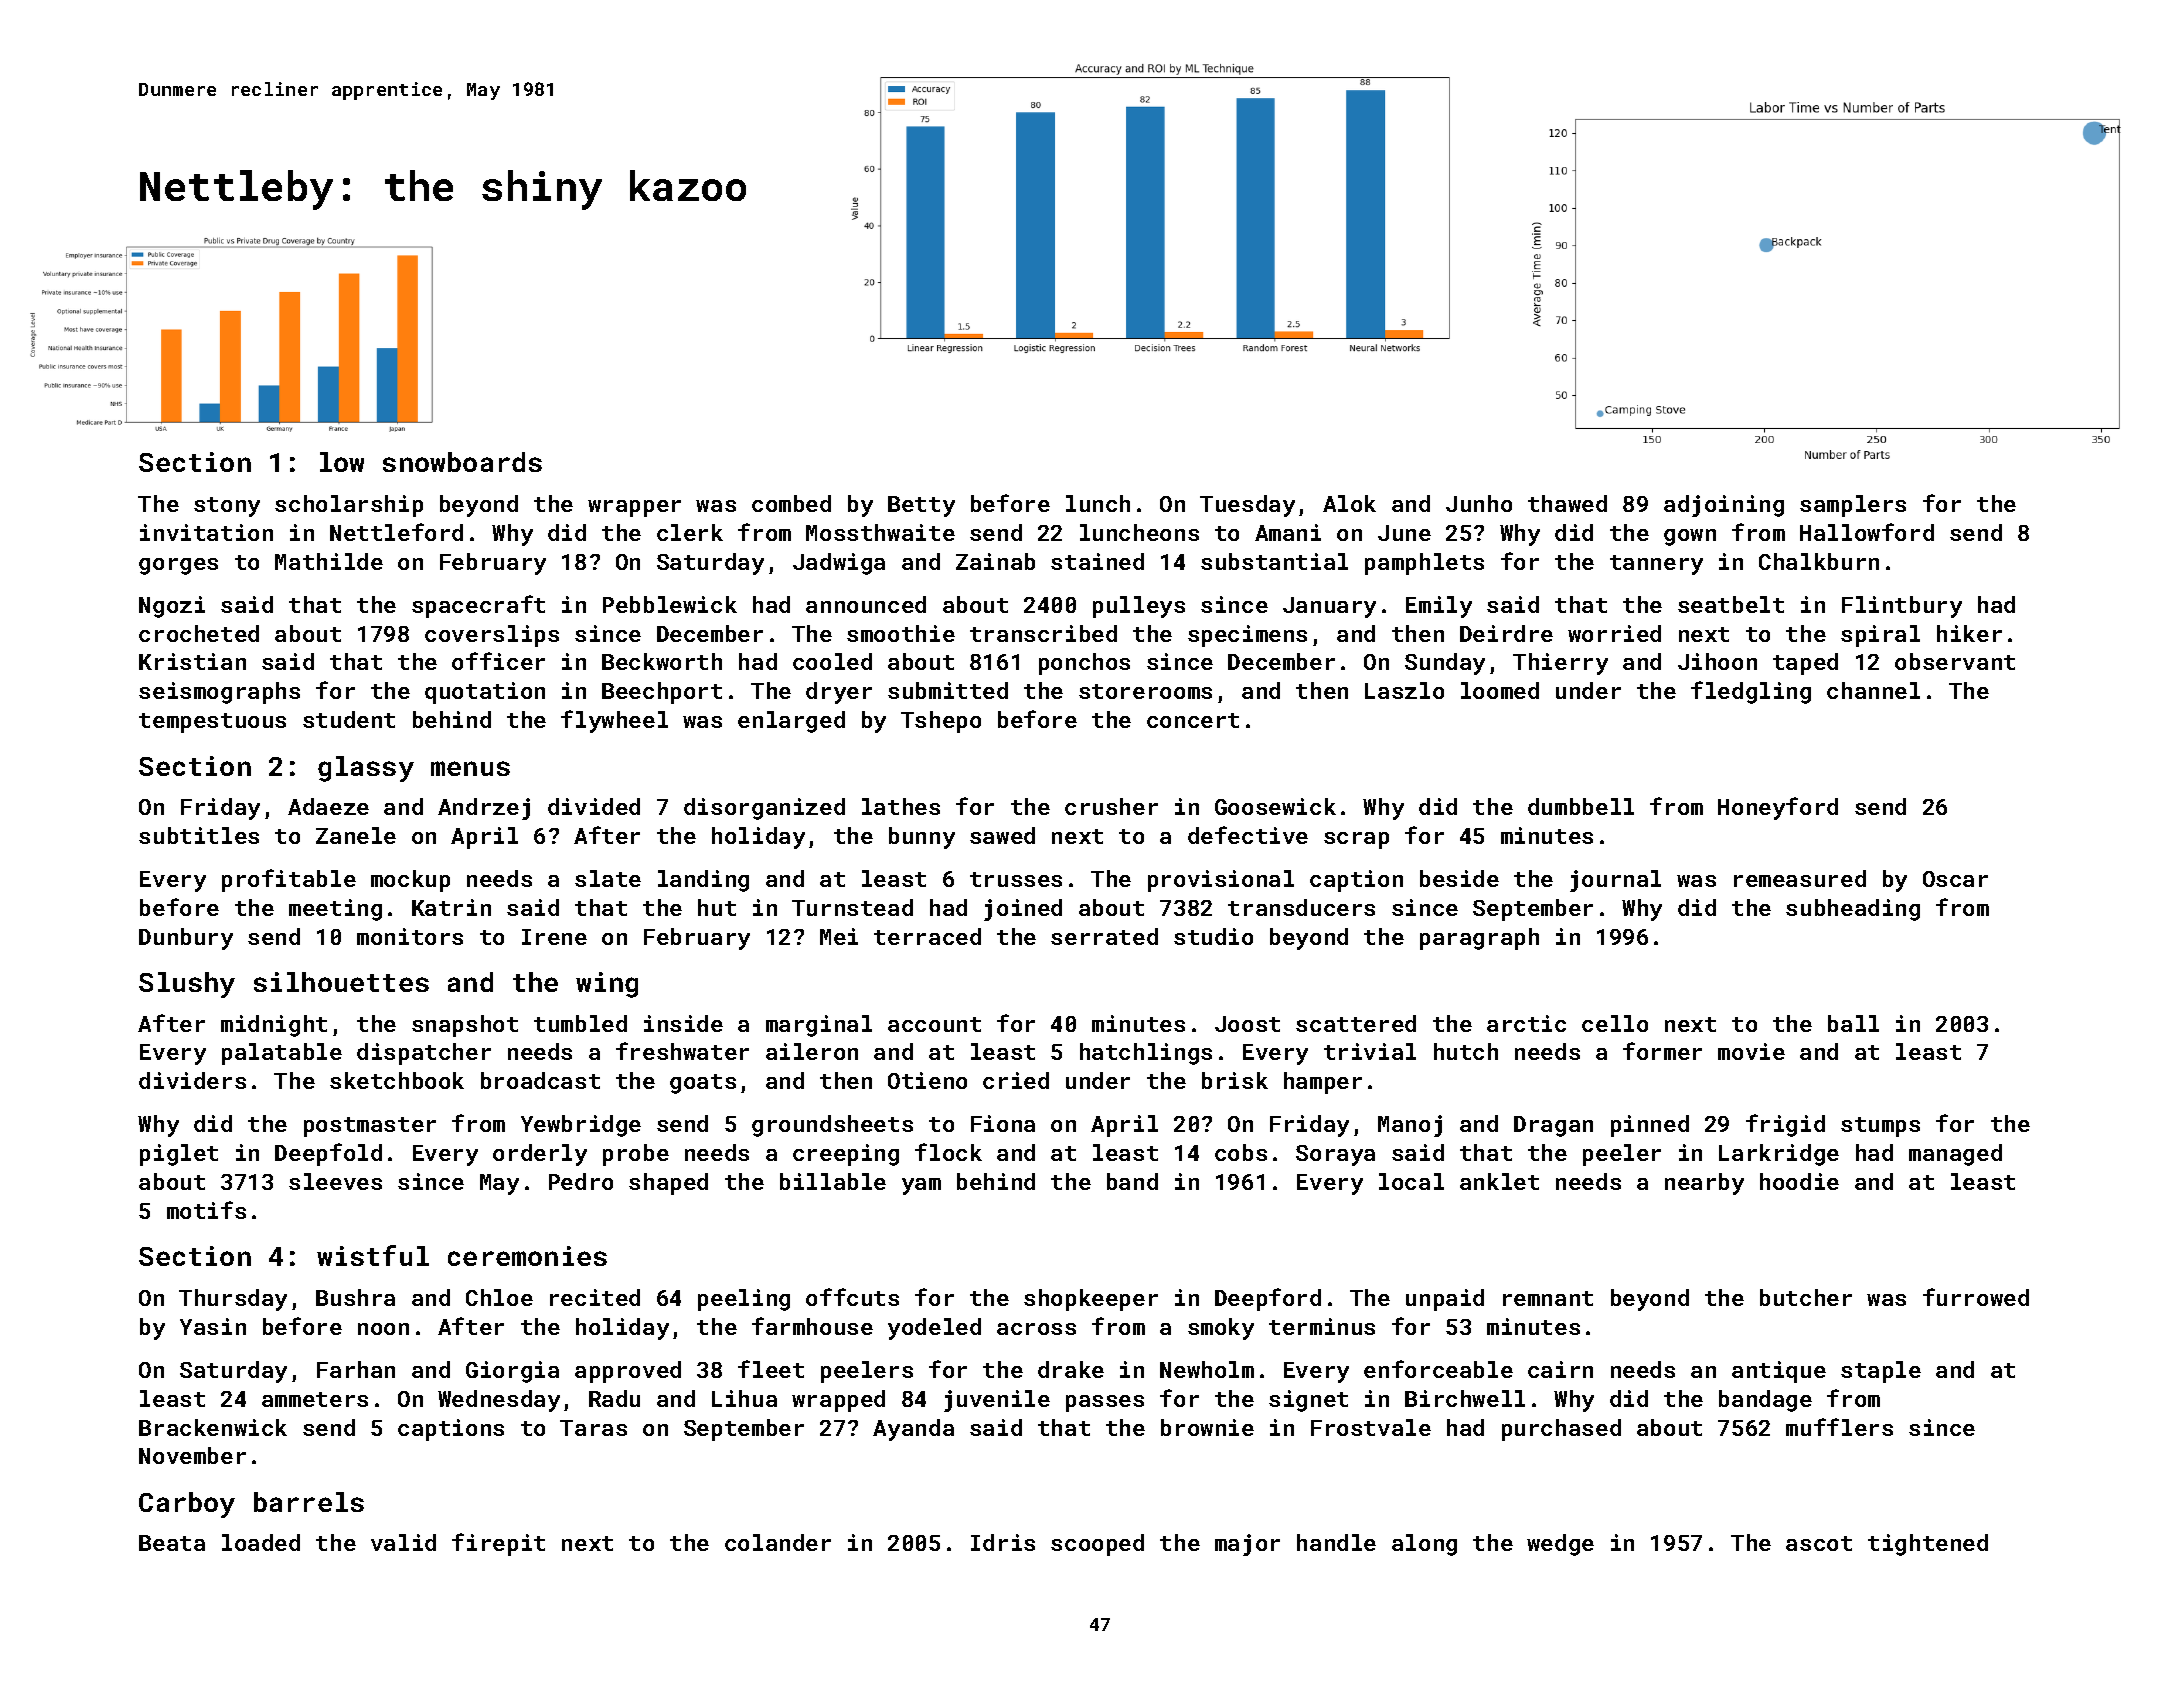  What do you see at coordinates (1411, 1181) in the image?
I see `local` at bounding box center [1411, 1181].
